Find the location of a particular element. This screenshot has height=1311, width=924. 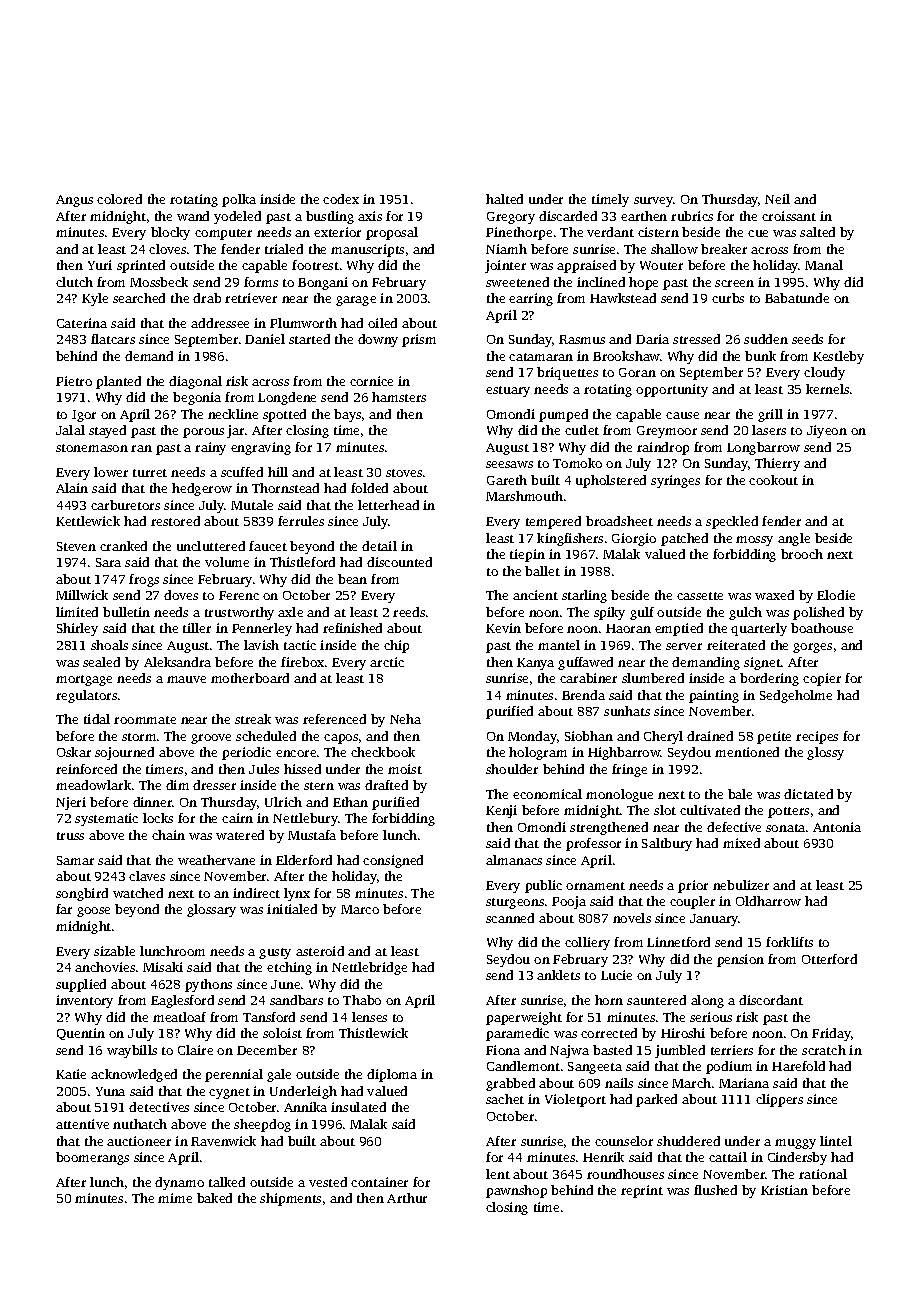

salted is located at coordinates (817, 232).
